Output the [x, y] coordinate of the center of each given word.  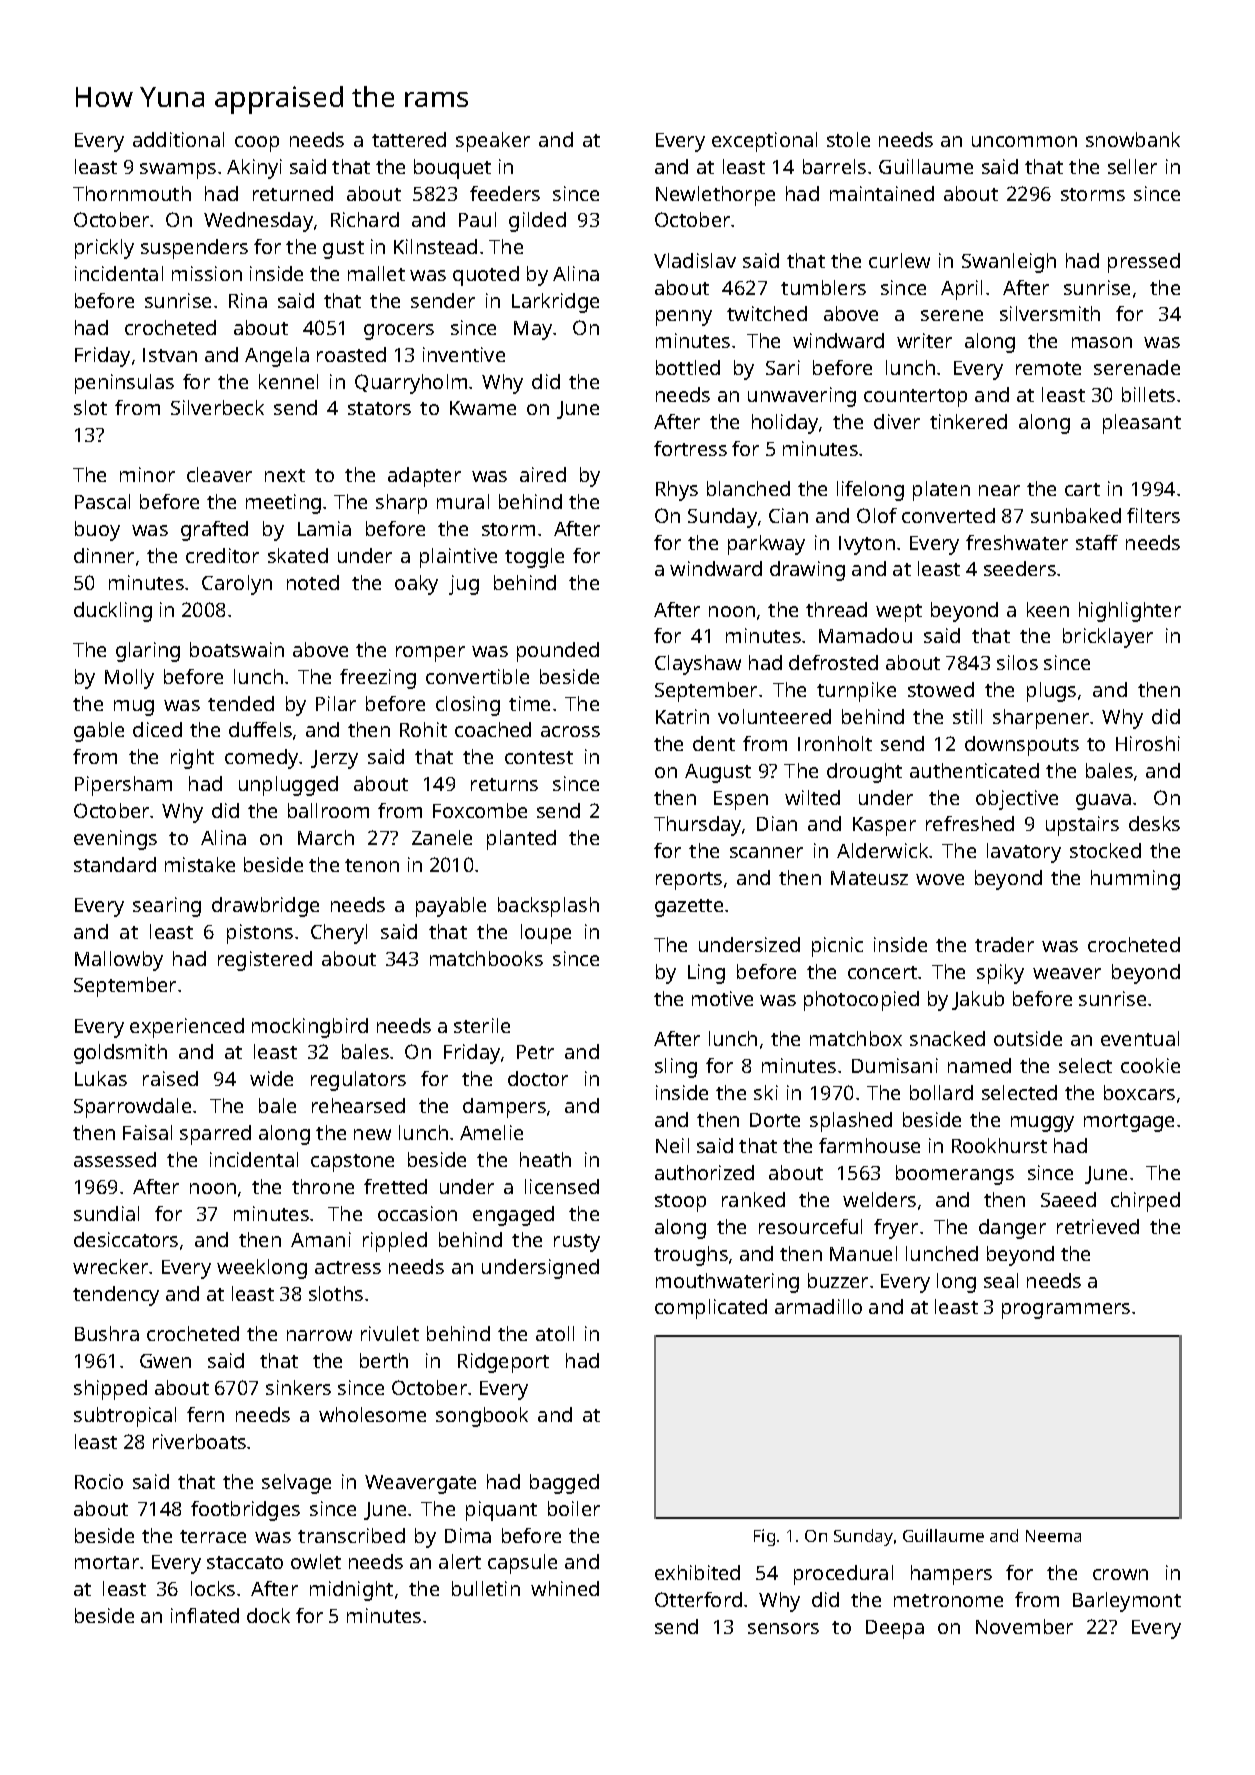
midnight [351, 1591]
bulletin [486, 1588]
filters [1153, 515]
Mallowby [119, 961]
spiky [1000, 974]
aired [543, 474]
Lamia [324, 528]
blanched [748, 488]
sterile [482, 1025]
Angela [277, 357]
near [999, 490]
